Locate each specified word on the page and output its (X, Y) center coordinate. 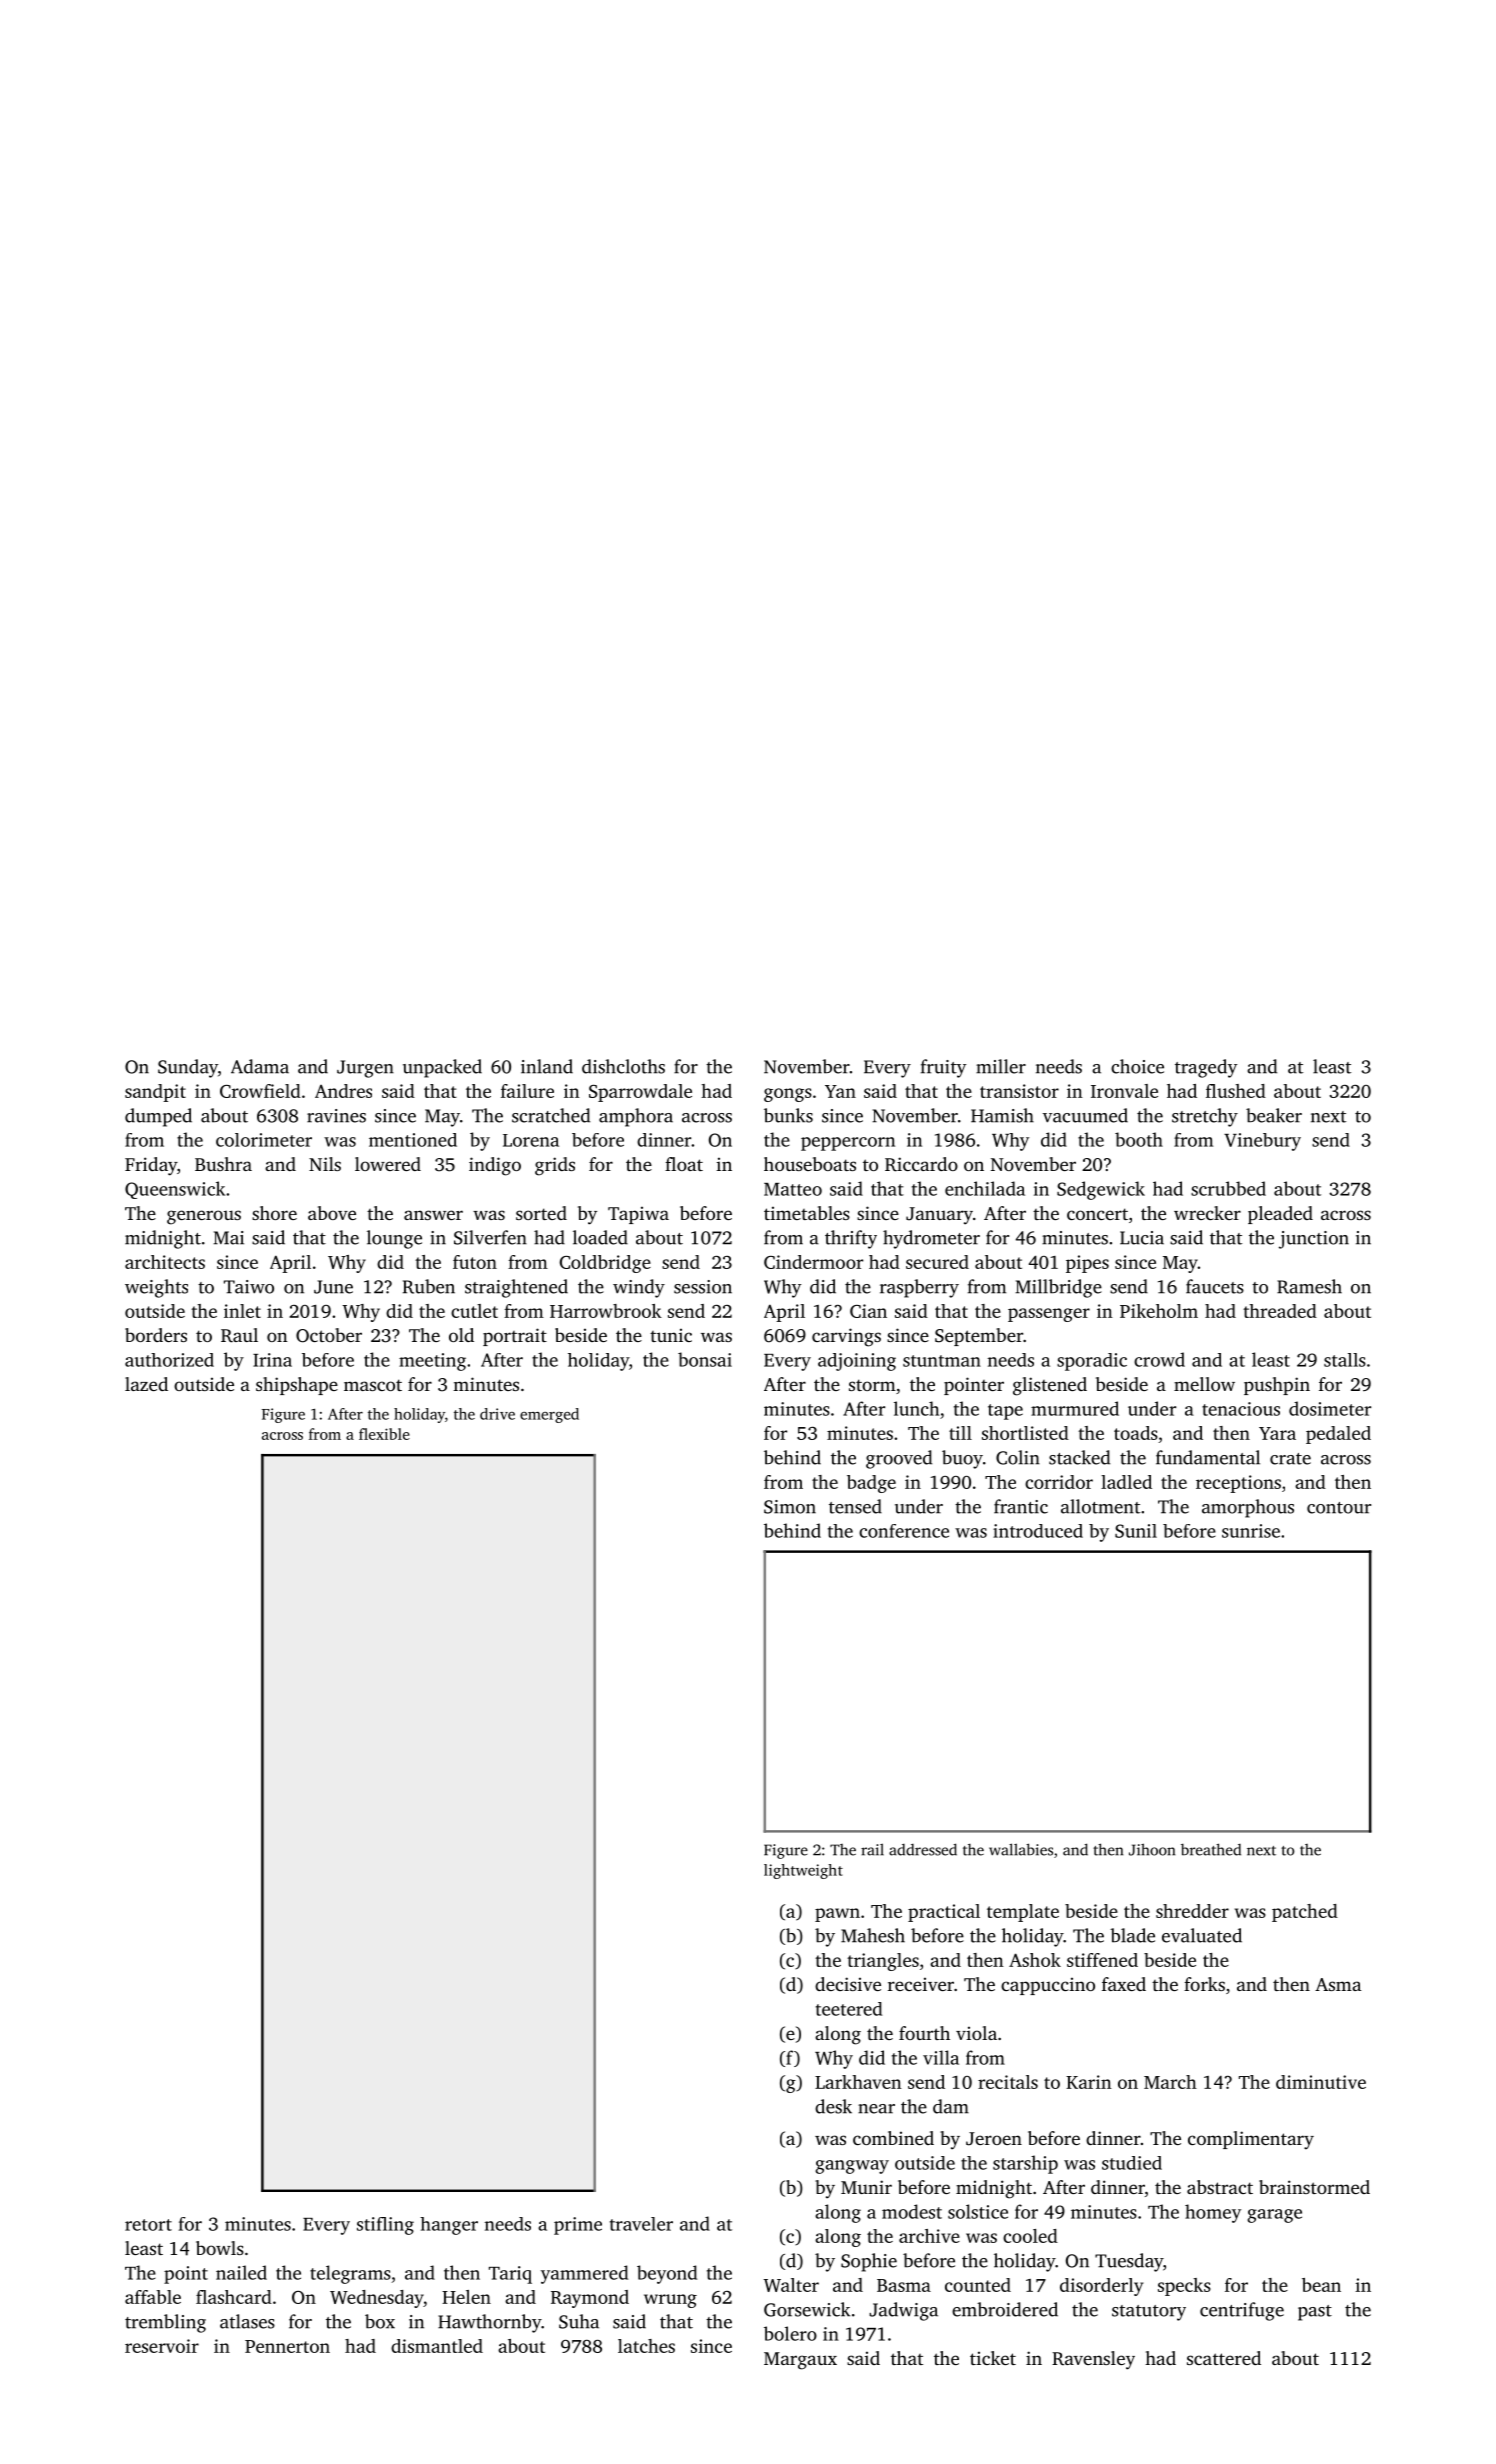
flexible (384, 1434)
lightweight (803, 1871)
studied (1132, 2163)
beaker (1274, 1115)
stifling (385, 2226)
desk (833, 2106)
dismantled (437, 2346)
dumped (158, 1117)
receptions (1238, 1484)
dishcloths (623, 1066)
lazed (146, 1384)
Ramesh (1309, 1286)
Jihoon (1152, 1849)
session (703, 1287)
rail (872, 1849)
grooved (899, 1459)
